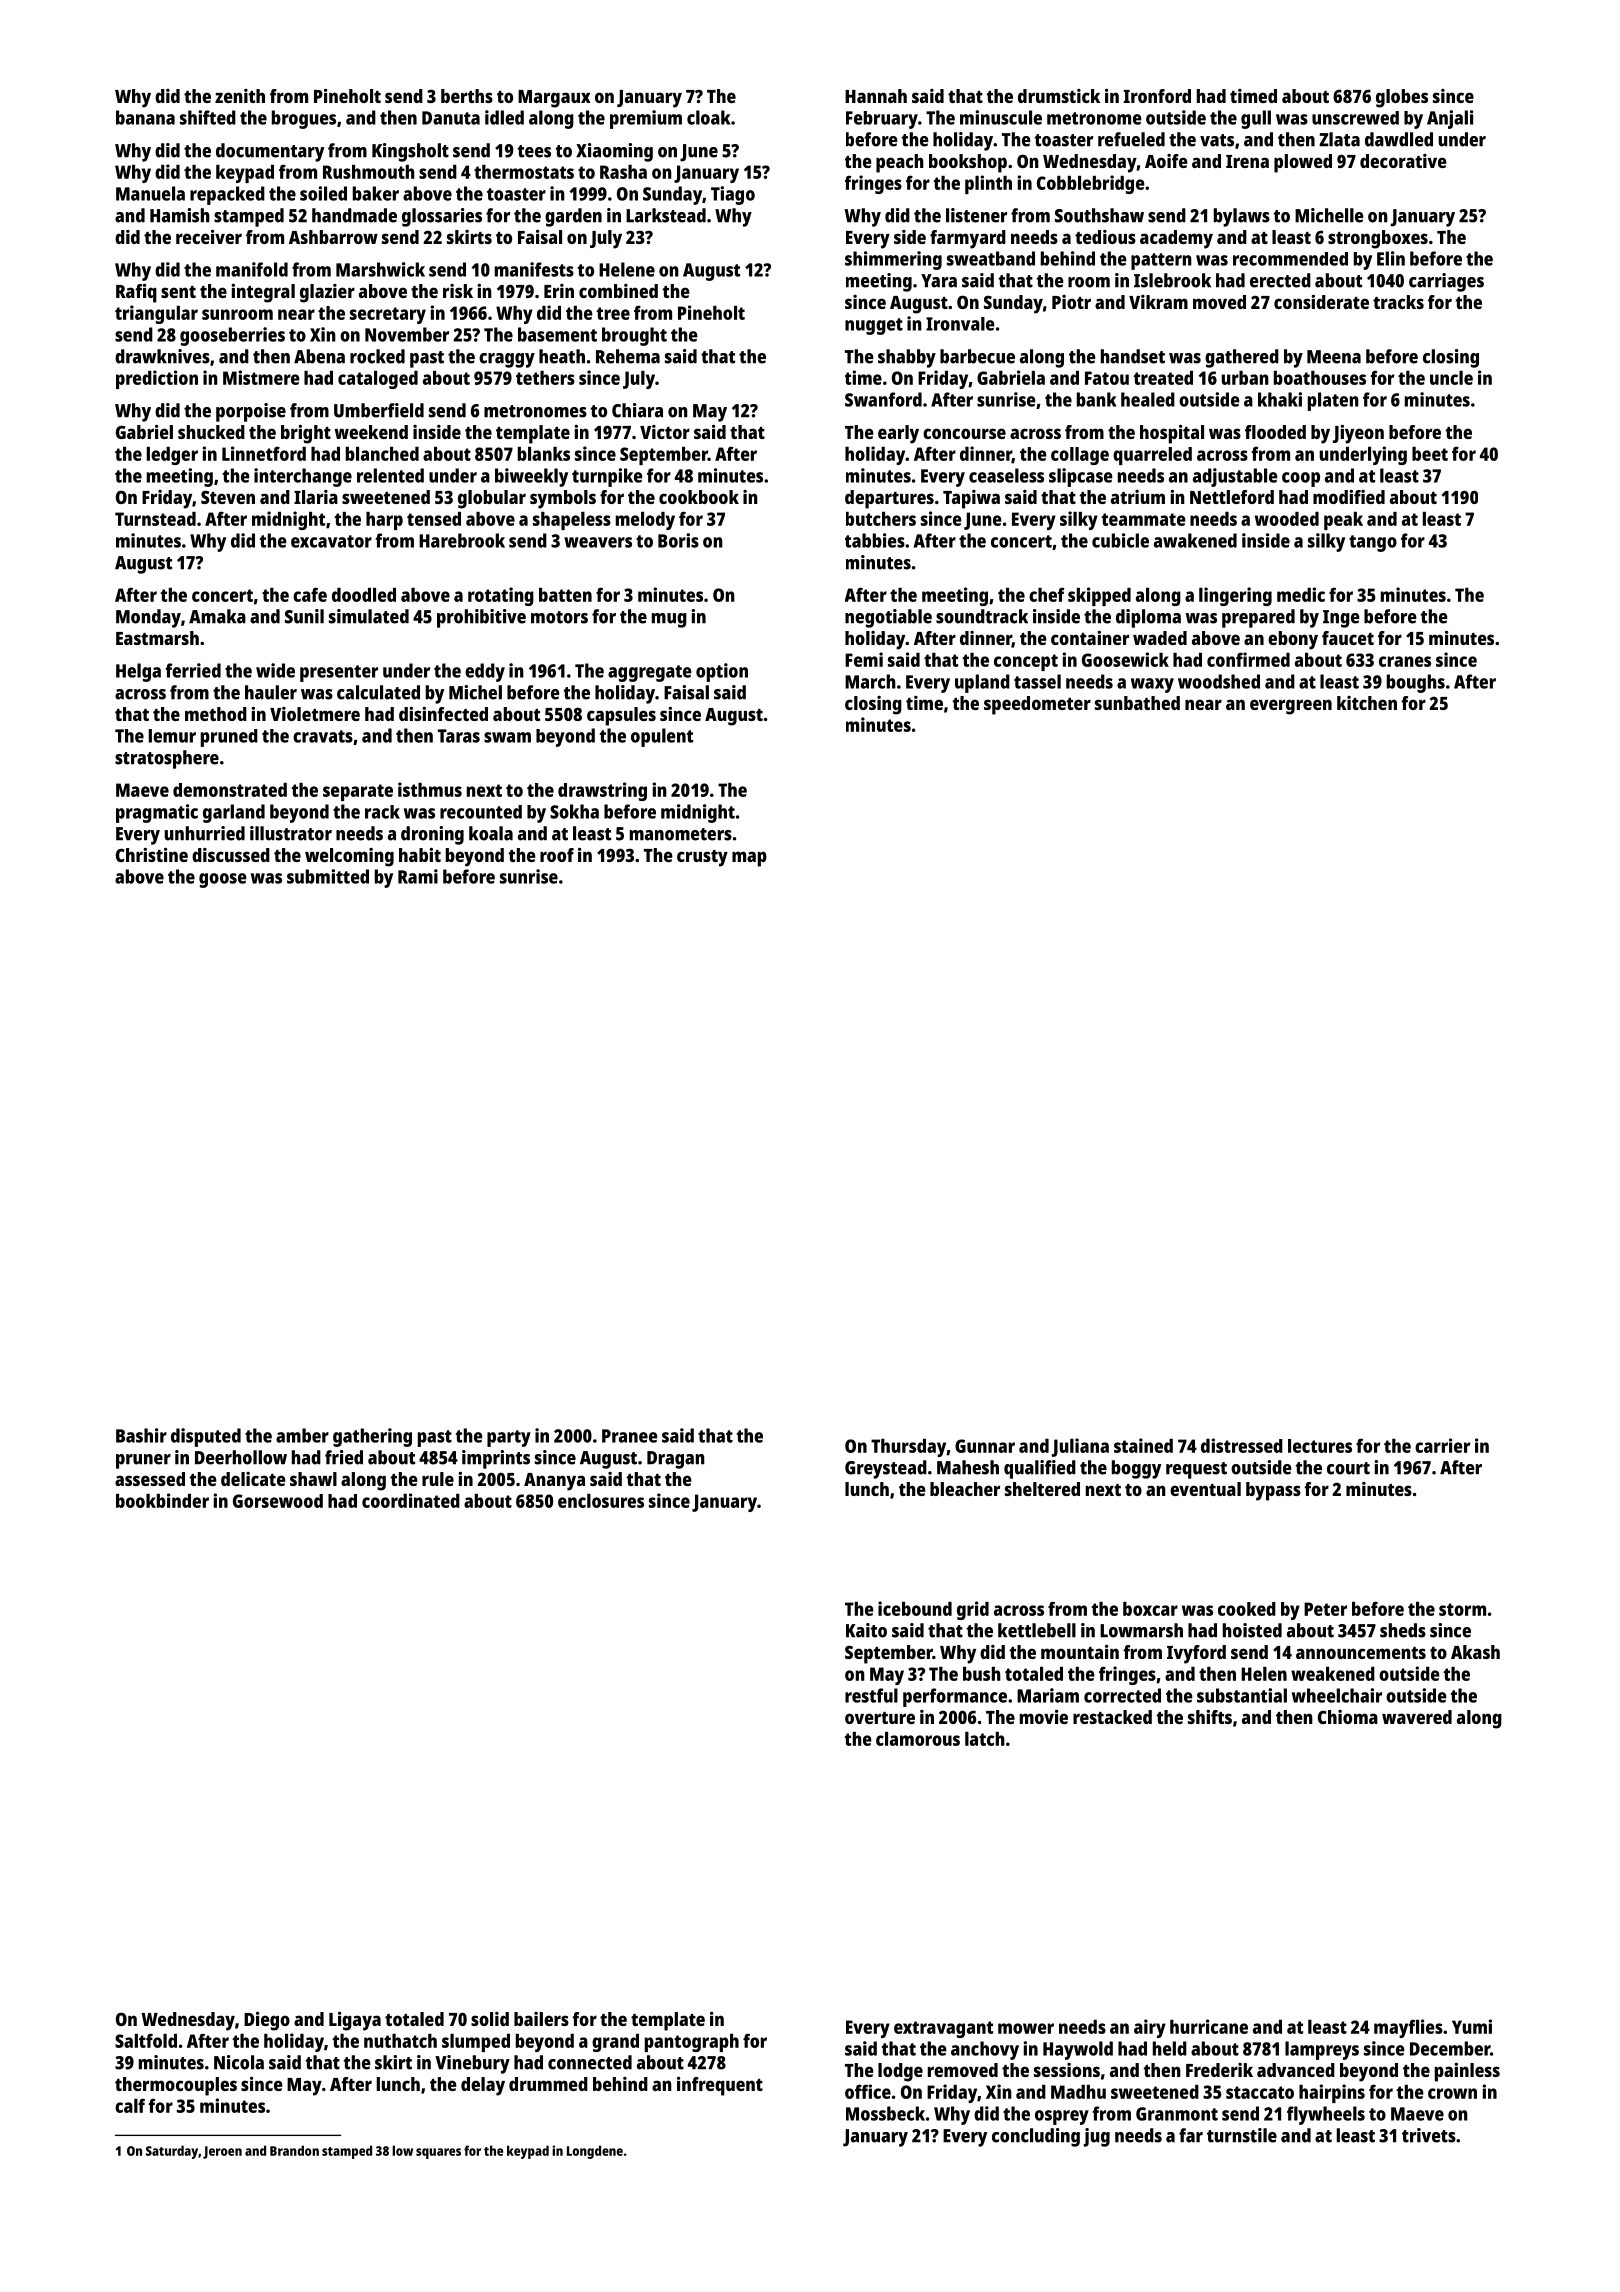  What do you see at coordinates (866, 1630) in the image?
I see `Kaito` at bounding box center [866, 1630].
